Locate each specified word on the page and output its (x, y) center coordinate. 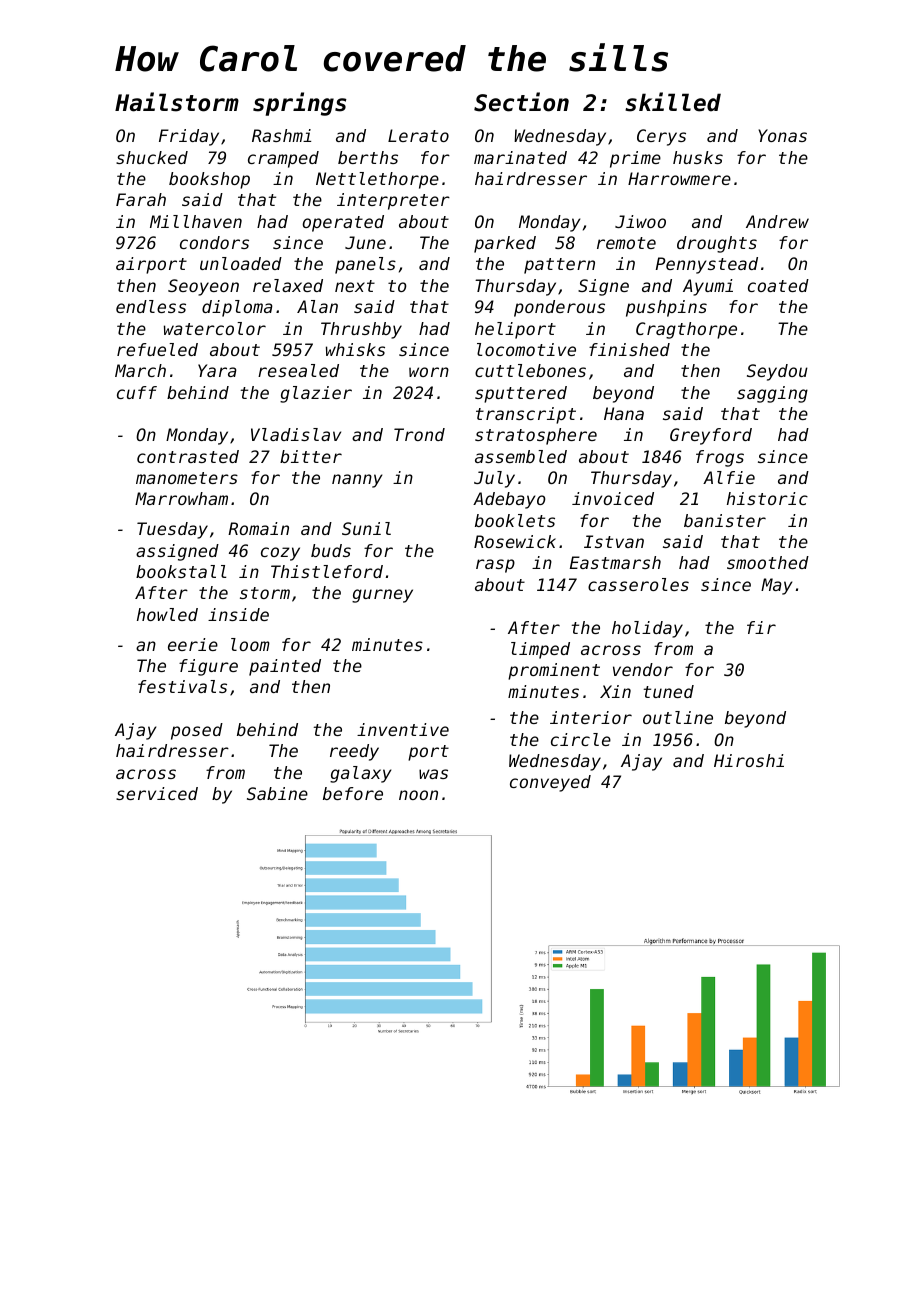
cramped (283, 159)
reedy (354, 752)
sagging (772, 394)
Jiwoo (640, 221)
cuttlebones (530, 370)
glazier (316, 394)
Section (521, 102)
